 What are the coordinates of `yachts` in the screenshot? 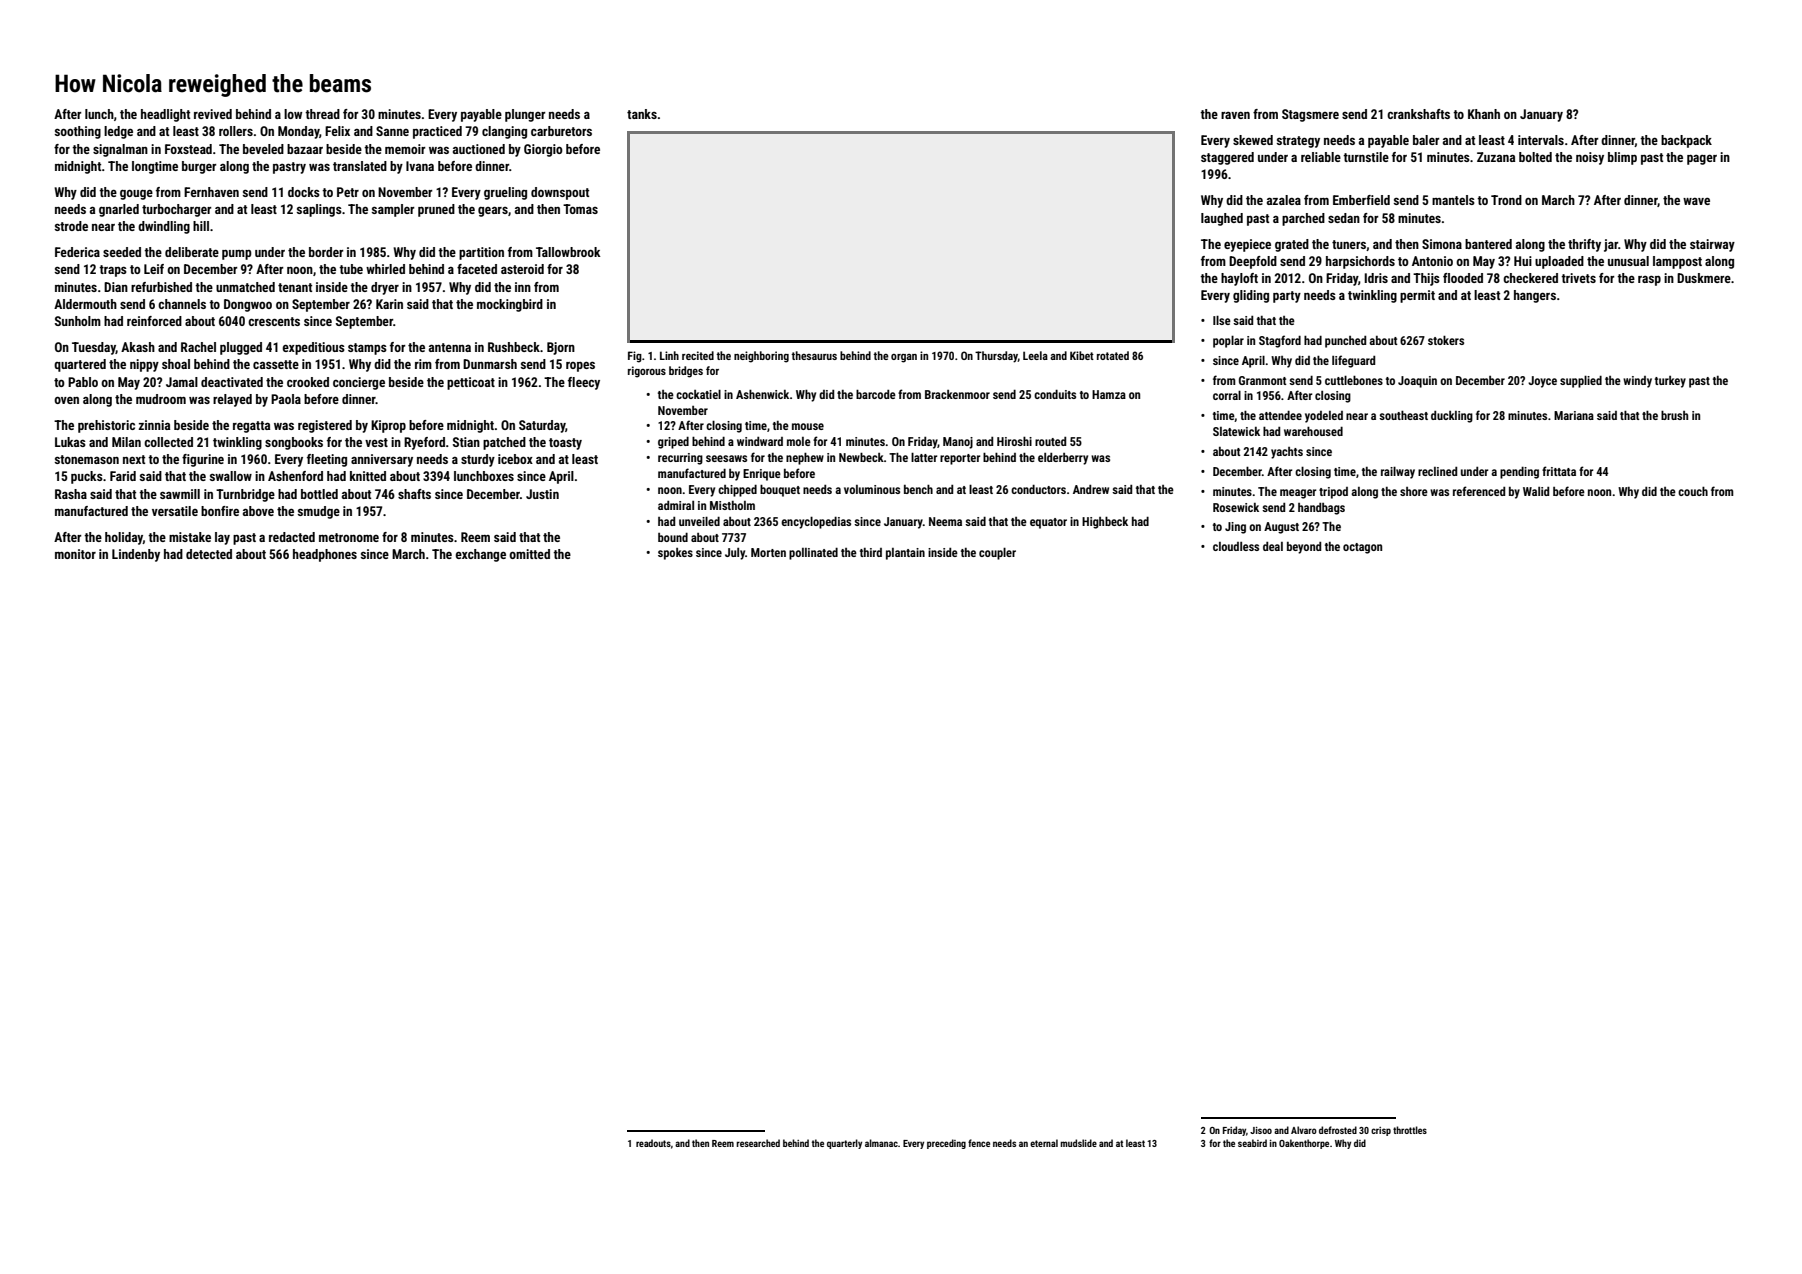 It's located at (1287, 453).
